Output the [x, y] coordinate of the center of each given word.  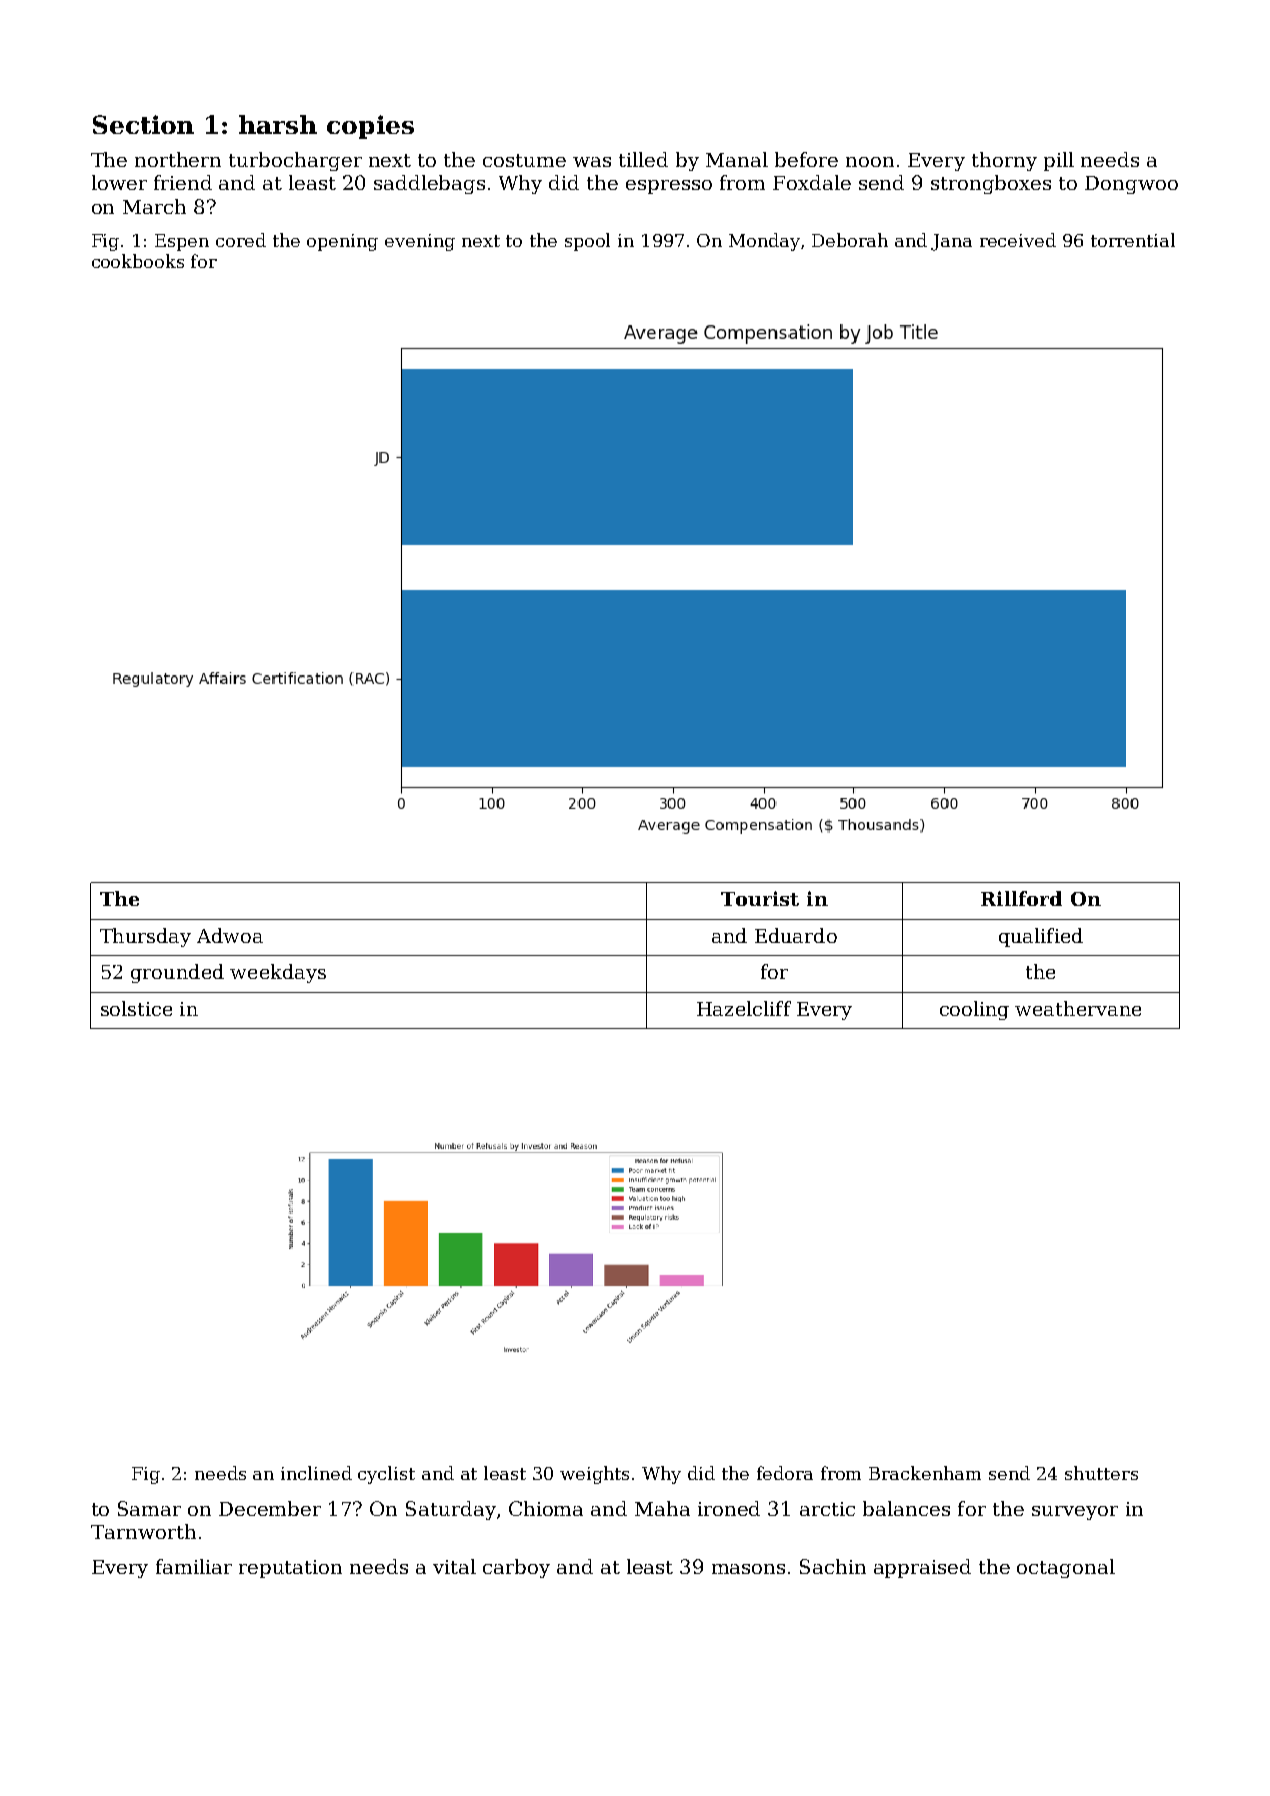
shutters [1101, 1473]
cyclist [386, 1475]
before [806, 159]
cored [241, 240]
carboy [516, 1568]
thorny [1004, 161]
